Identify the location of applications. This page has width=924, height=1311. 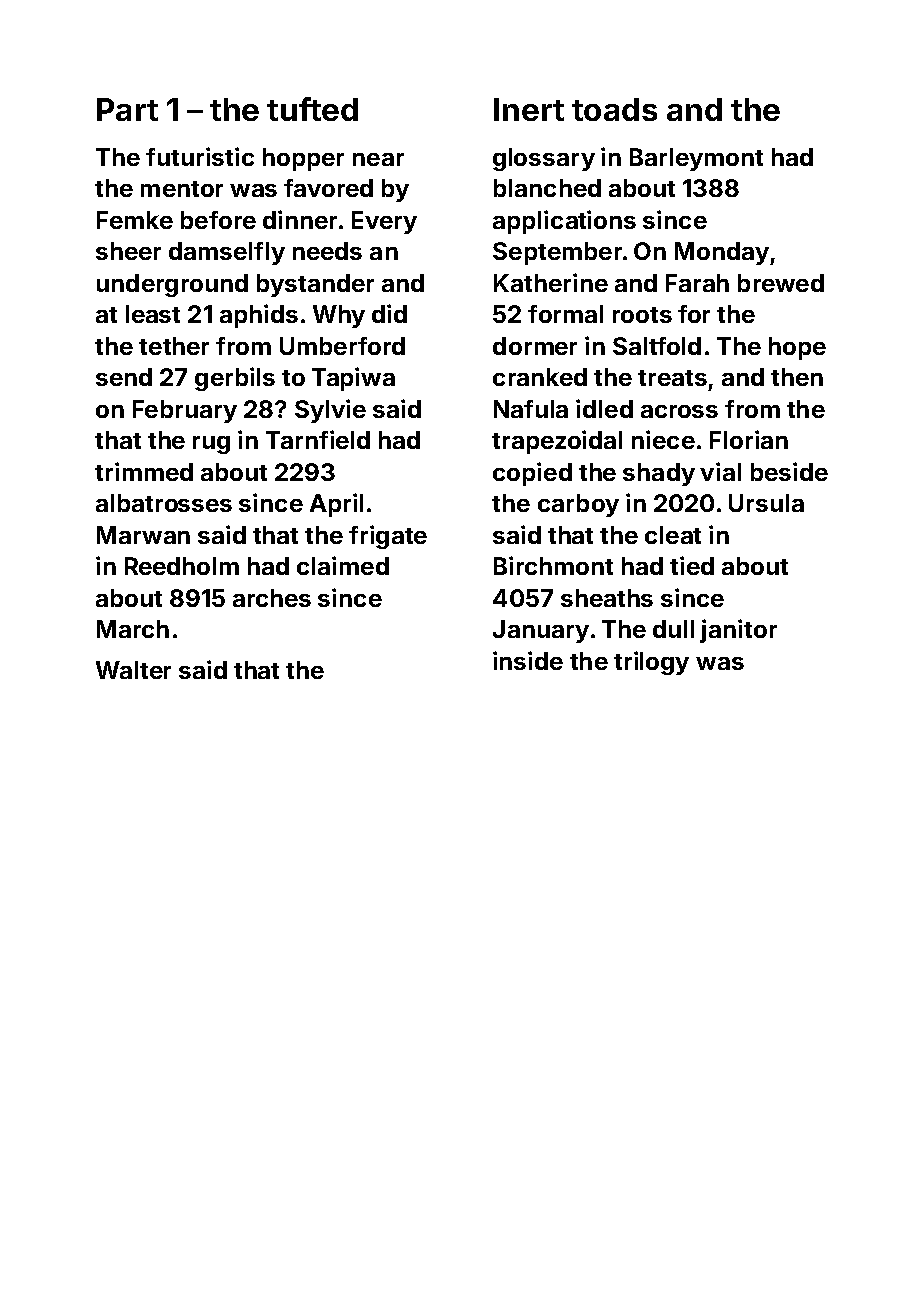
(564, 222).
